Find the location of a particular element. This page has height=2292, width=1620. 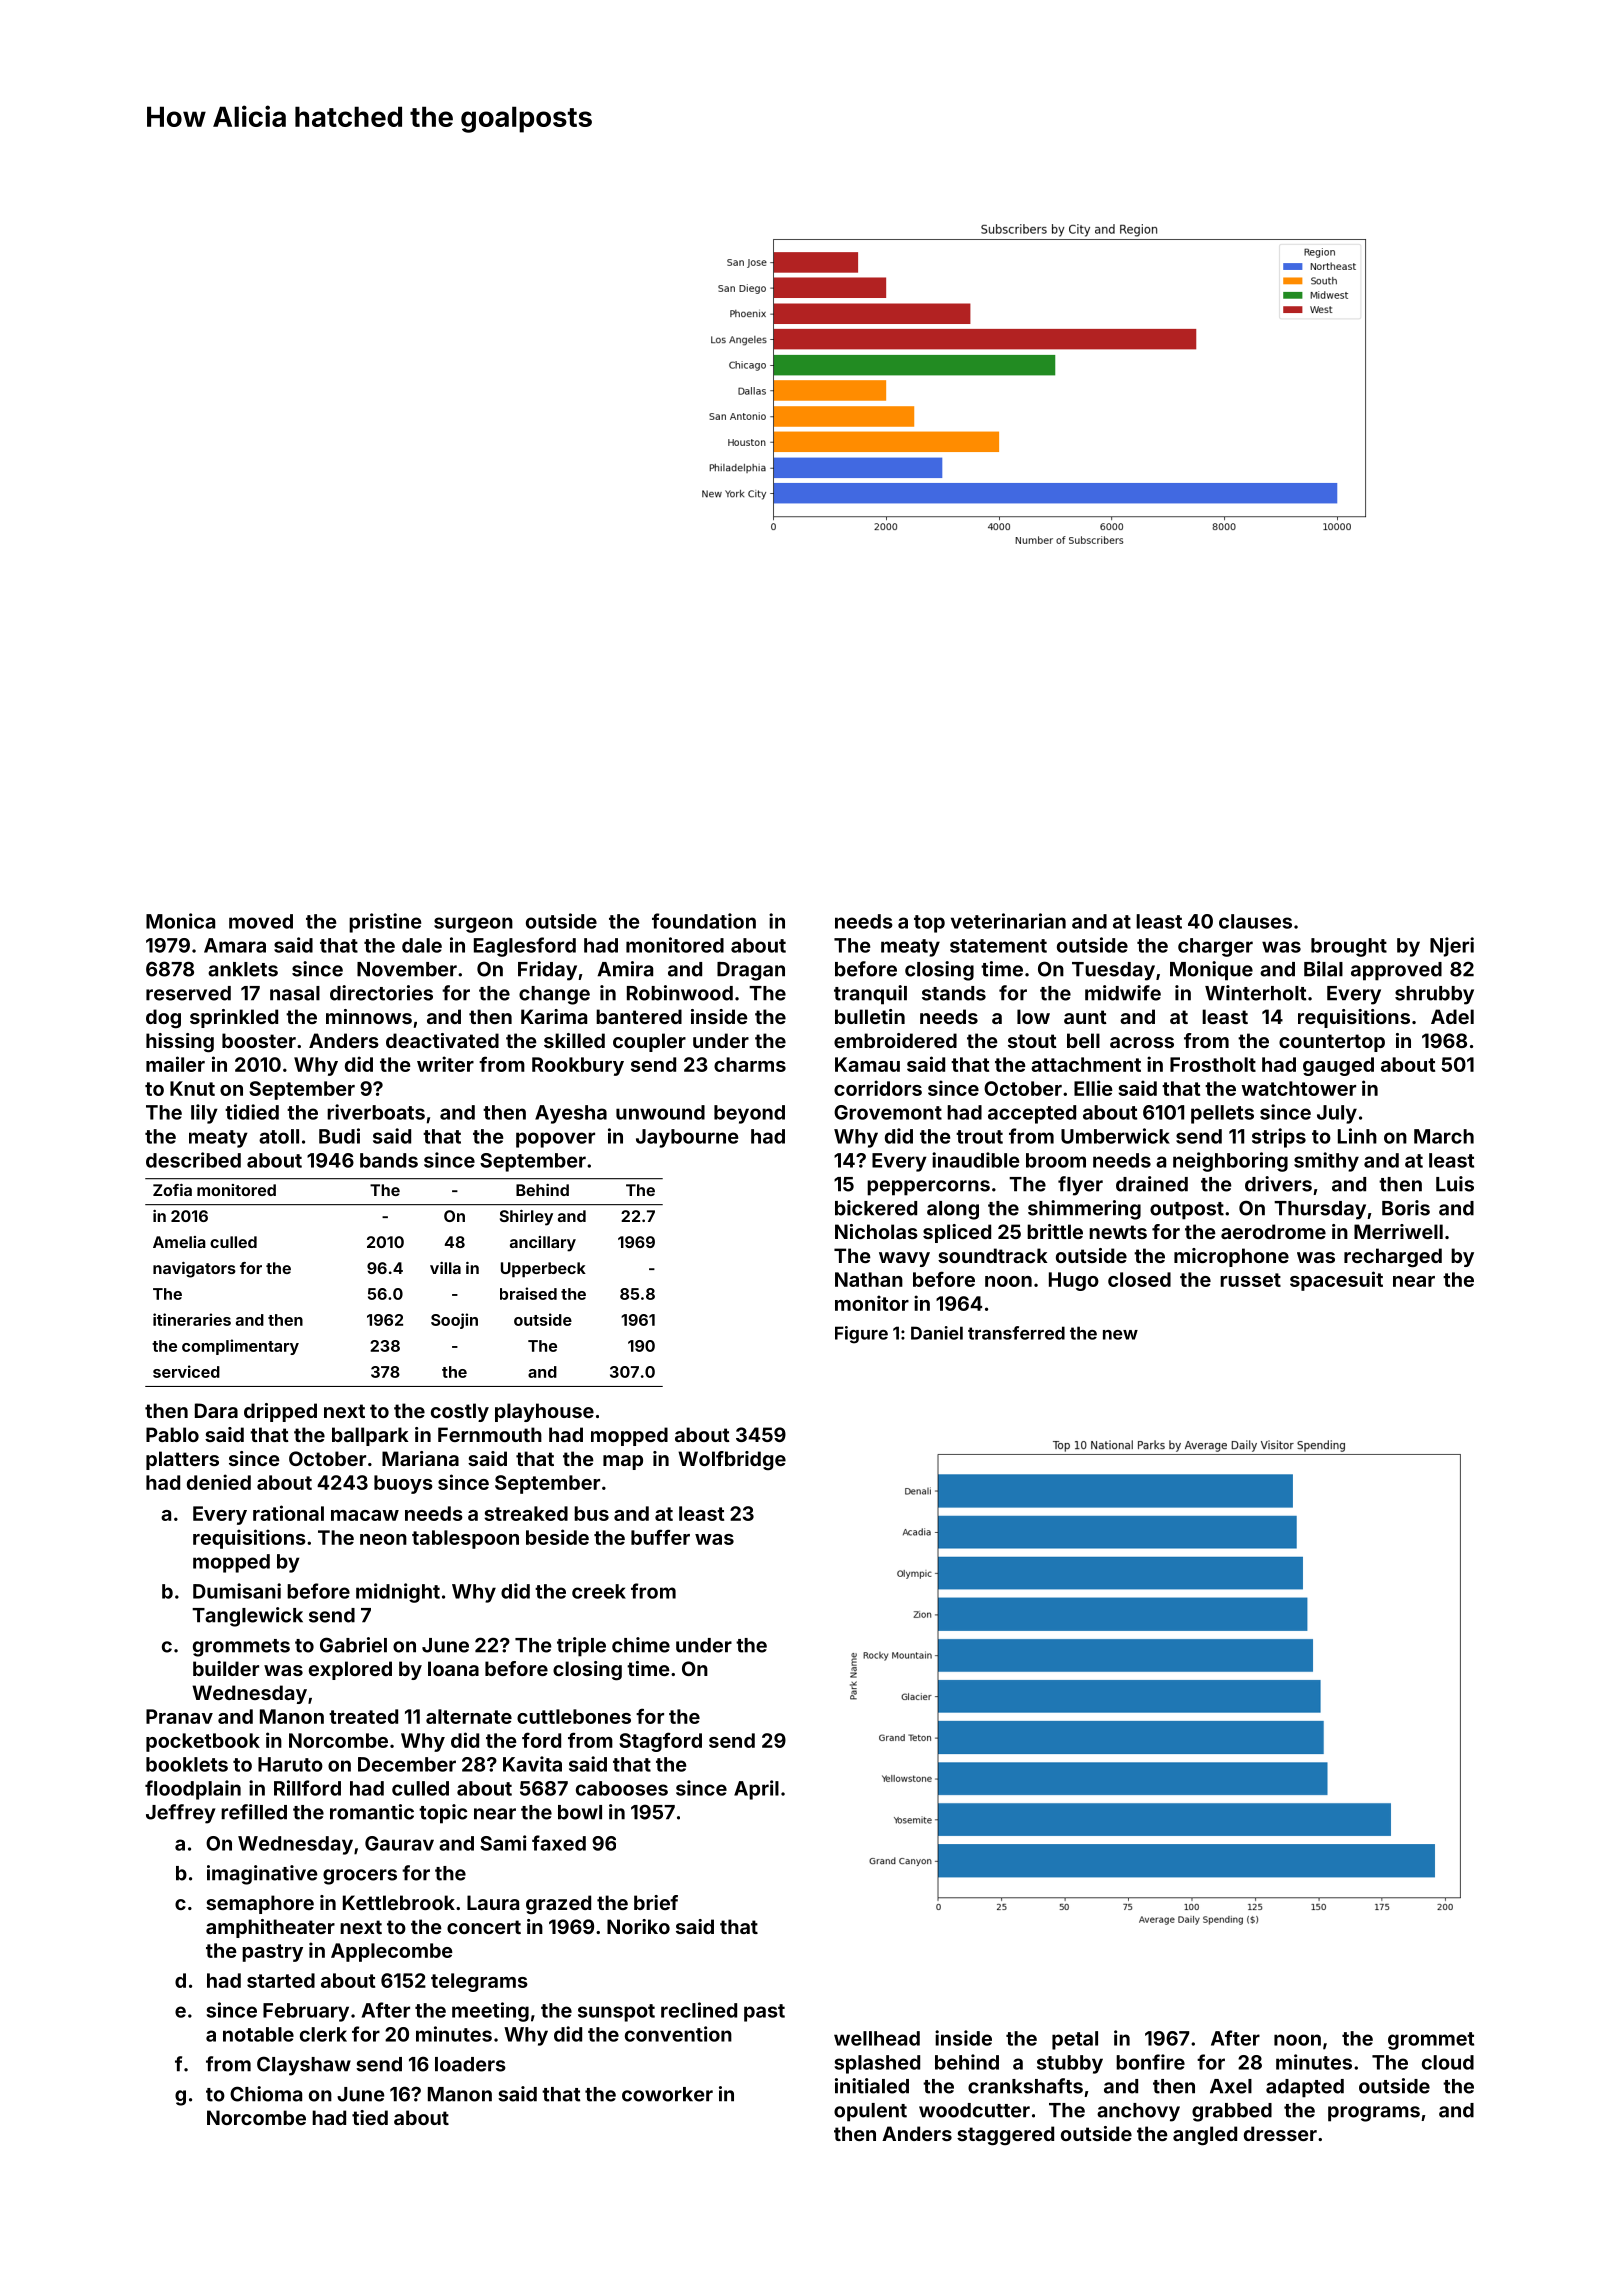

braised is located at coordinates (528, 1293).
